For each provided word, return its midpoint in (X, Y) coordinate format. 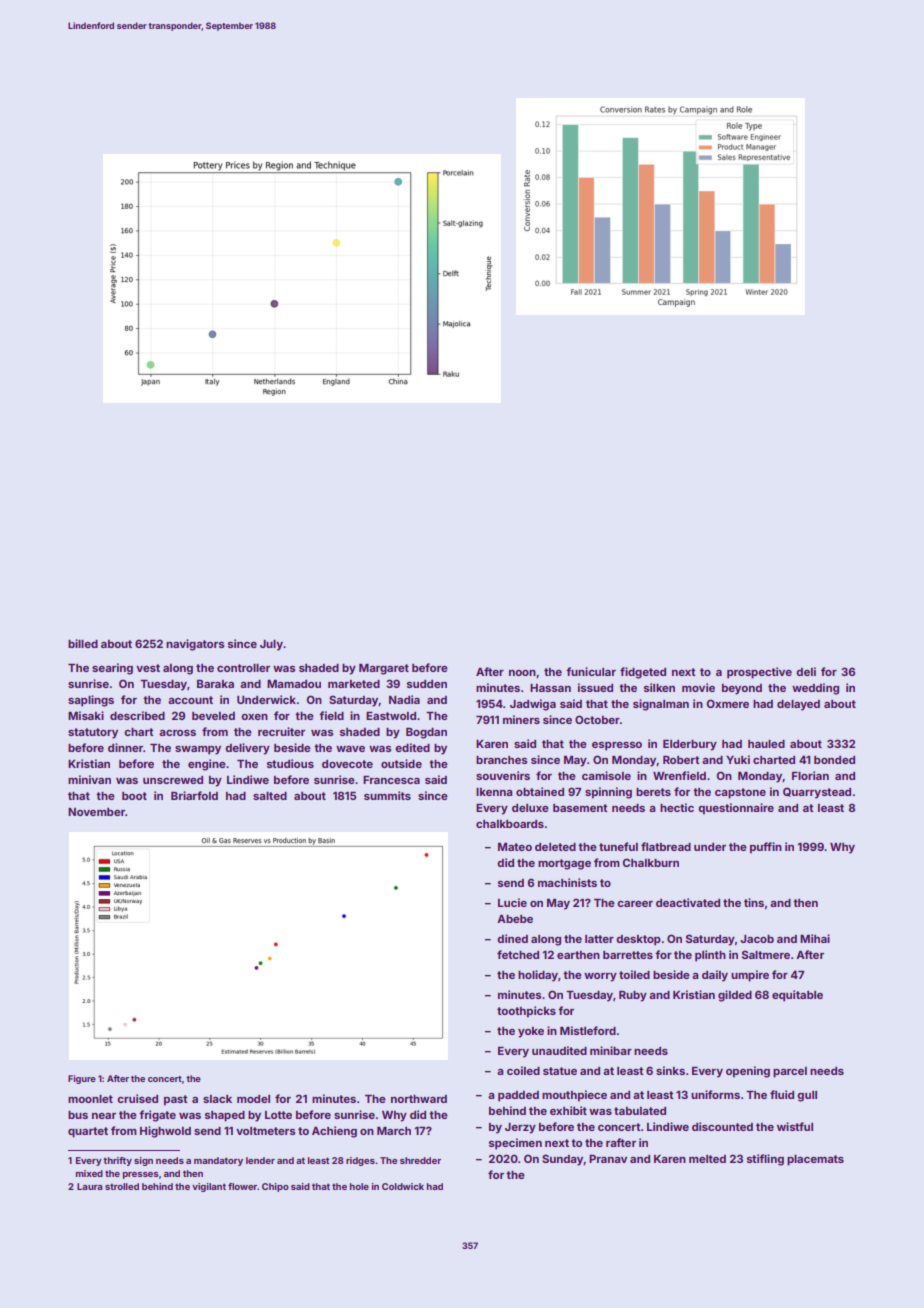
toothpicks (526, 1012)
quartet (88, 1132)
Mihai (815, 938)
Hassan (550, 688)
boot (134, 796)
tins (754, 902)
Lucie (512, 902)
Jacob (757, 939)
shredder (420, 1160)
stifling (765, 1160)
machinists (567, 882)
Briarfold (194, 795)
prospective (759, 673)
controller (243, 668)
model (253, 1099)
